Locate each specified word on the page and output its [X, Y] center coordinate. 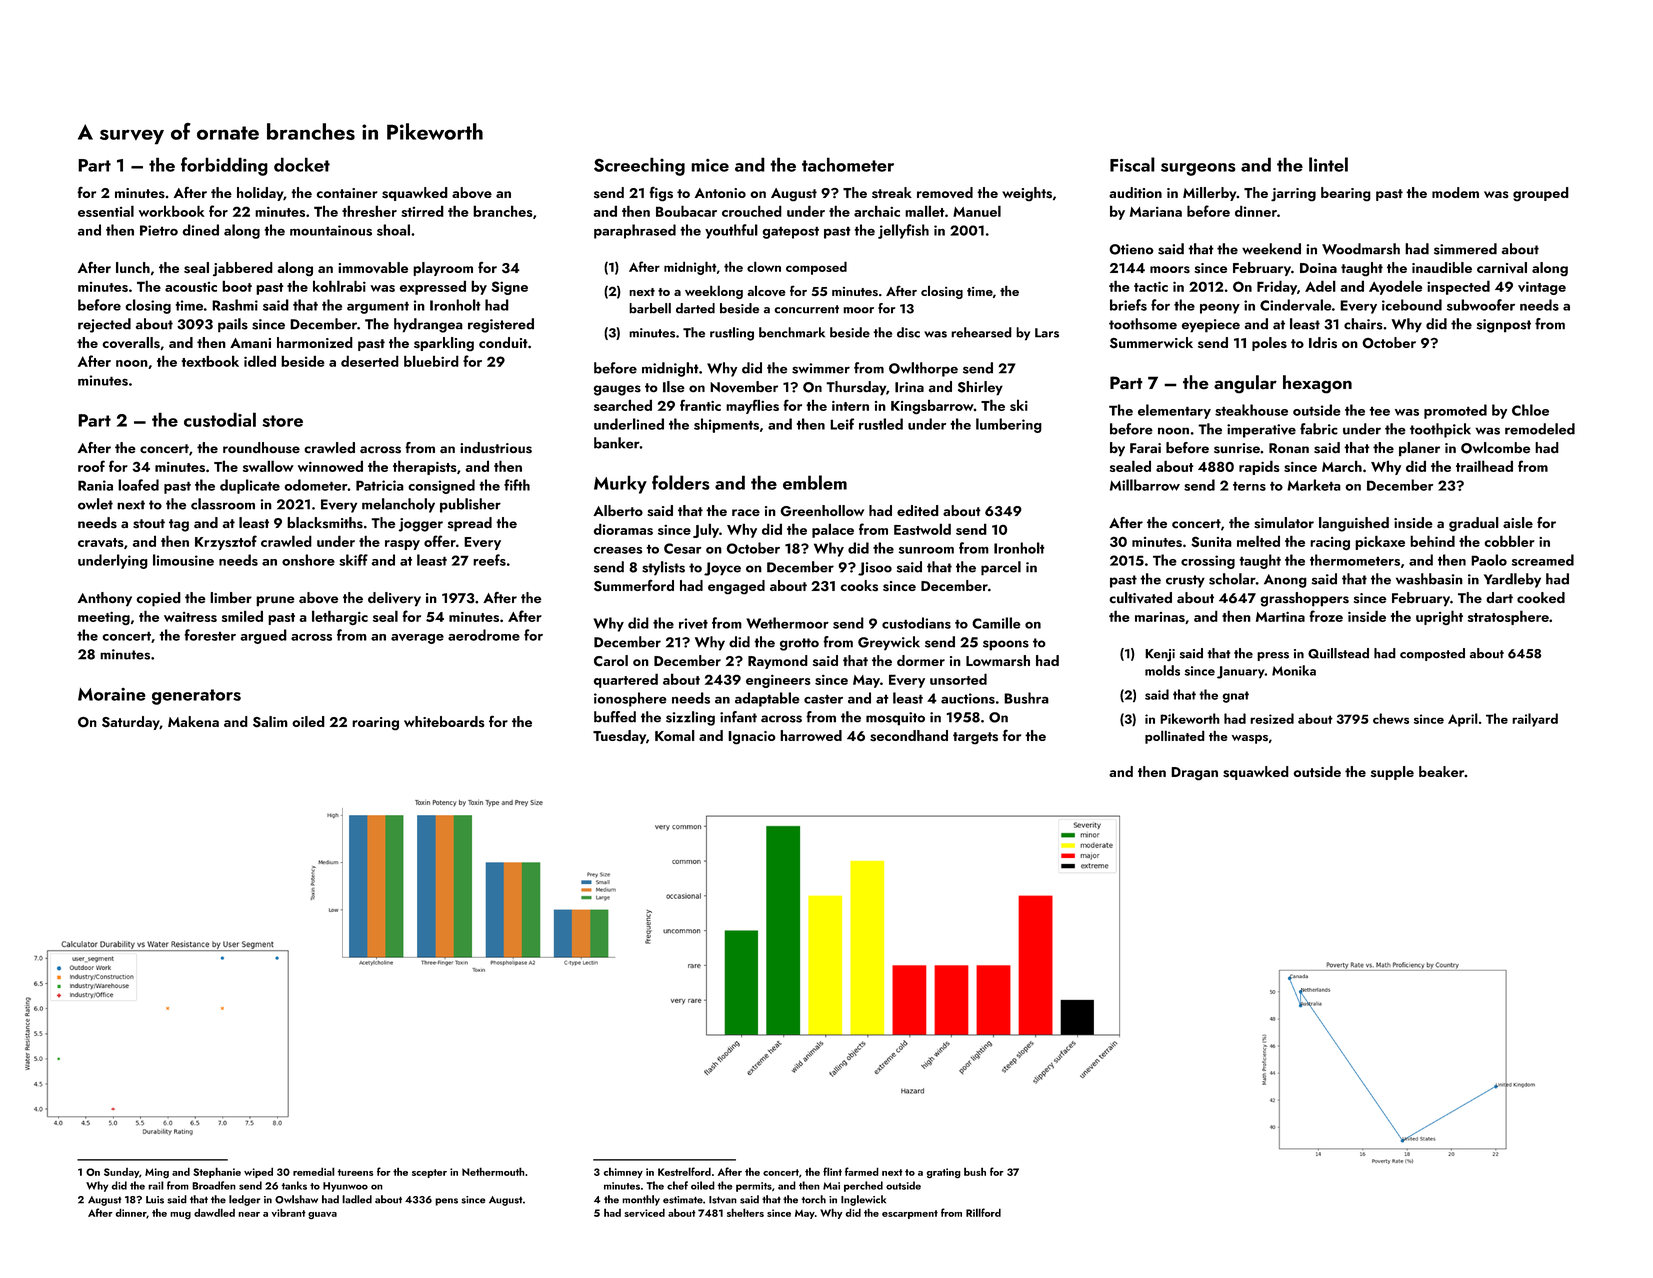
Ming [157, 1173]
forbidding [224, 166]
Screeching [639, 166]
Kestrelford [684, 1171]
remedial [314, 1171]
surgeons [1198, 169]
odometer [316, 485]
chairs [1363, 324]
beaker [1441, 771]
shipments [726, 425]
